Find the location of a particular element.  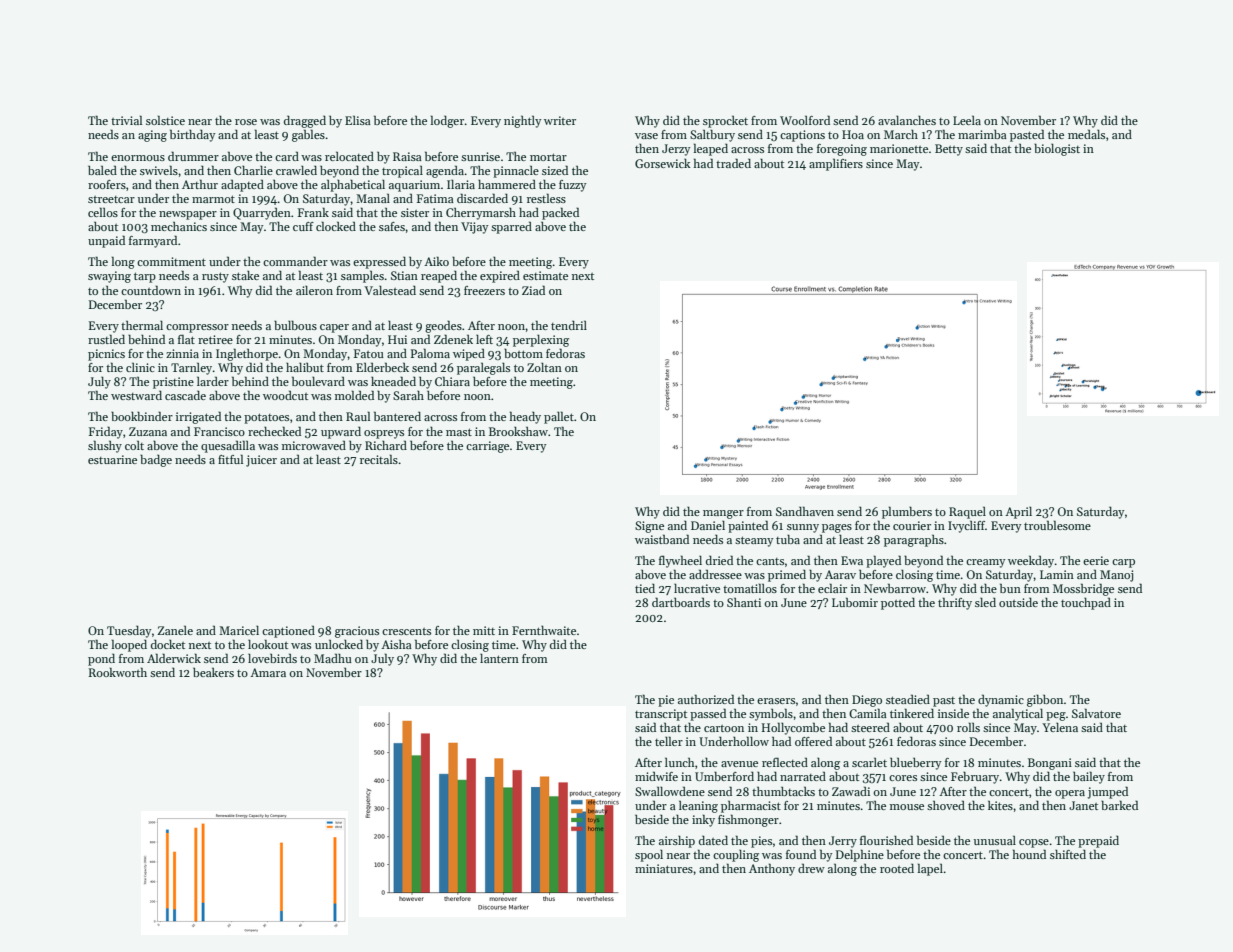

drummer is located at coordinates (193, 156).
